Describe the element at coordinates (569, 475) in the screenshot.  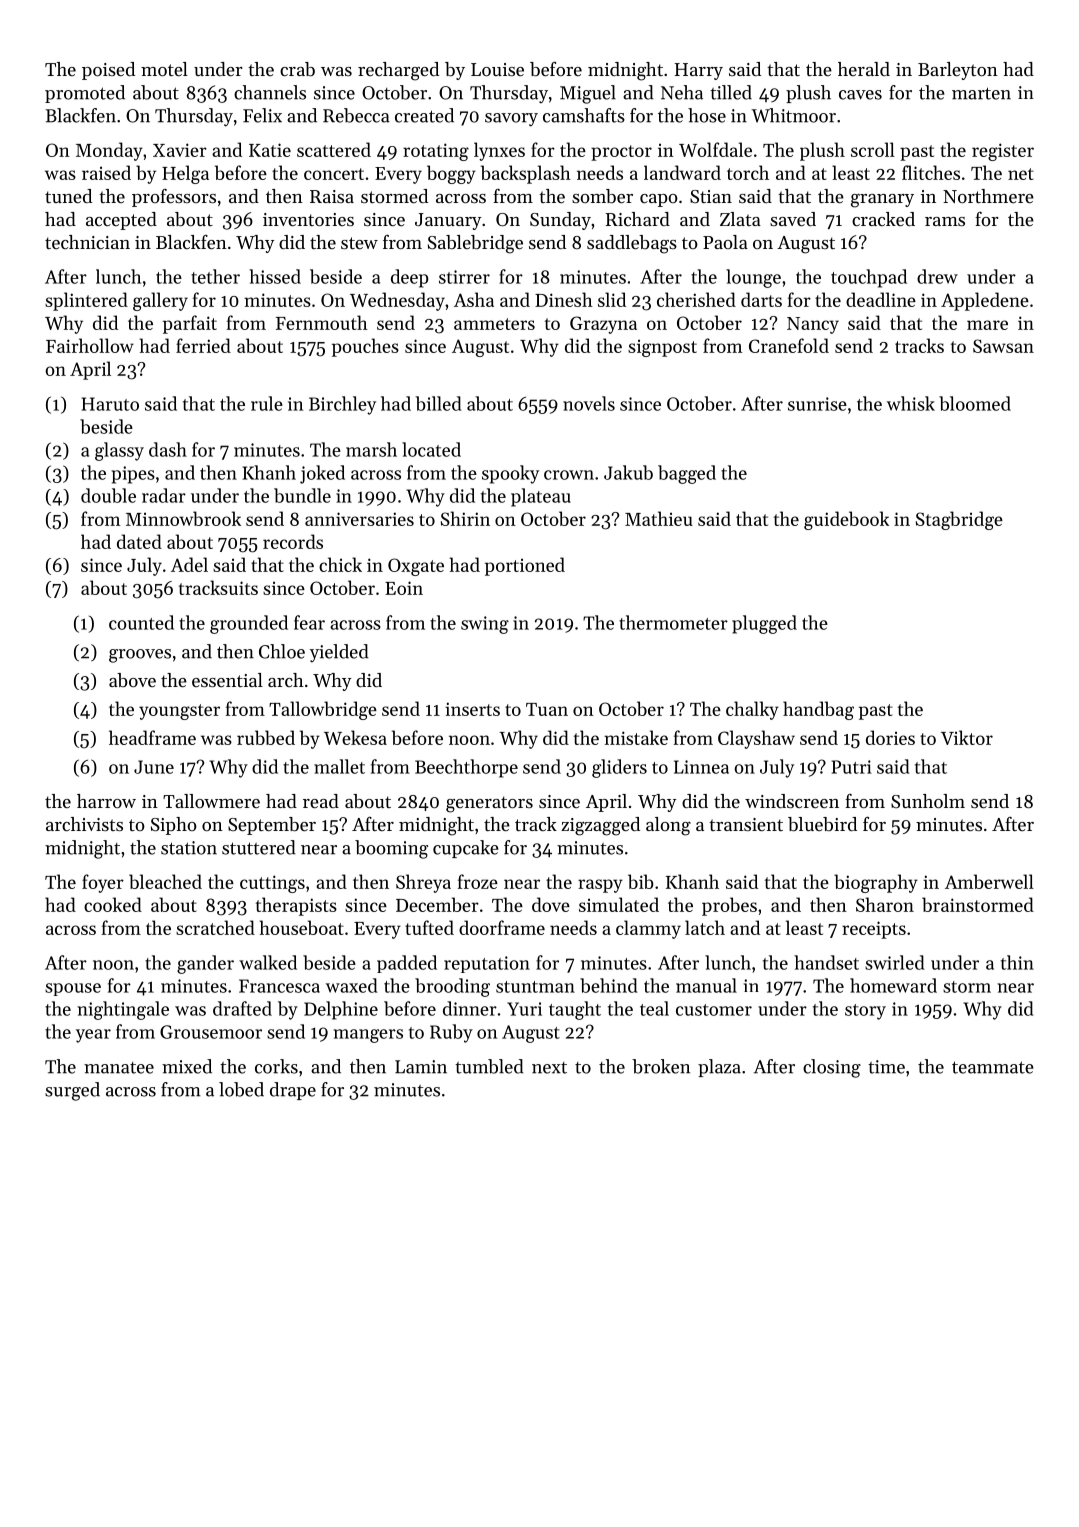
I see `crown` at that location.
